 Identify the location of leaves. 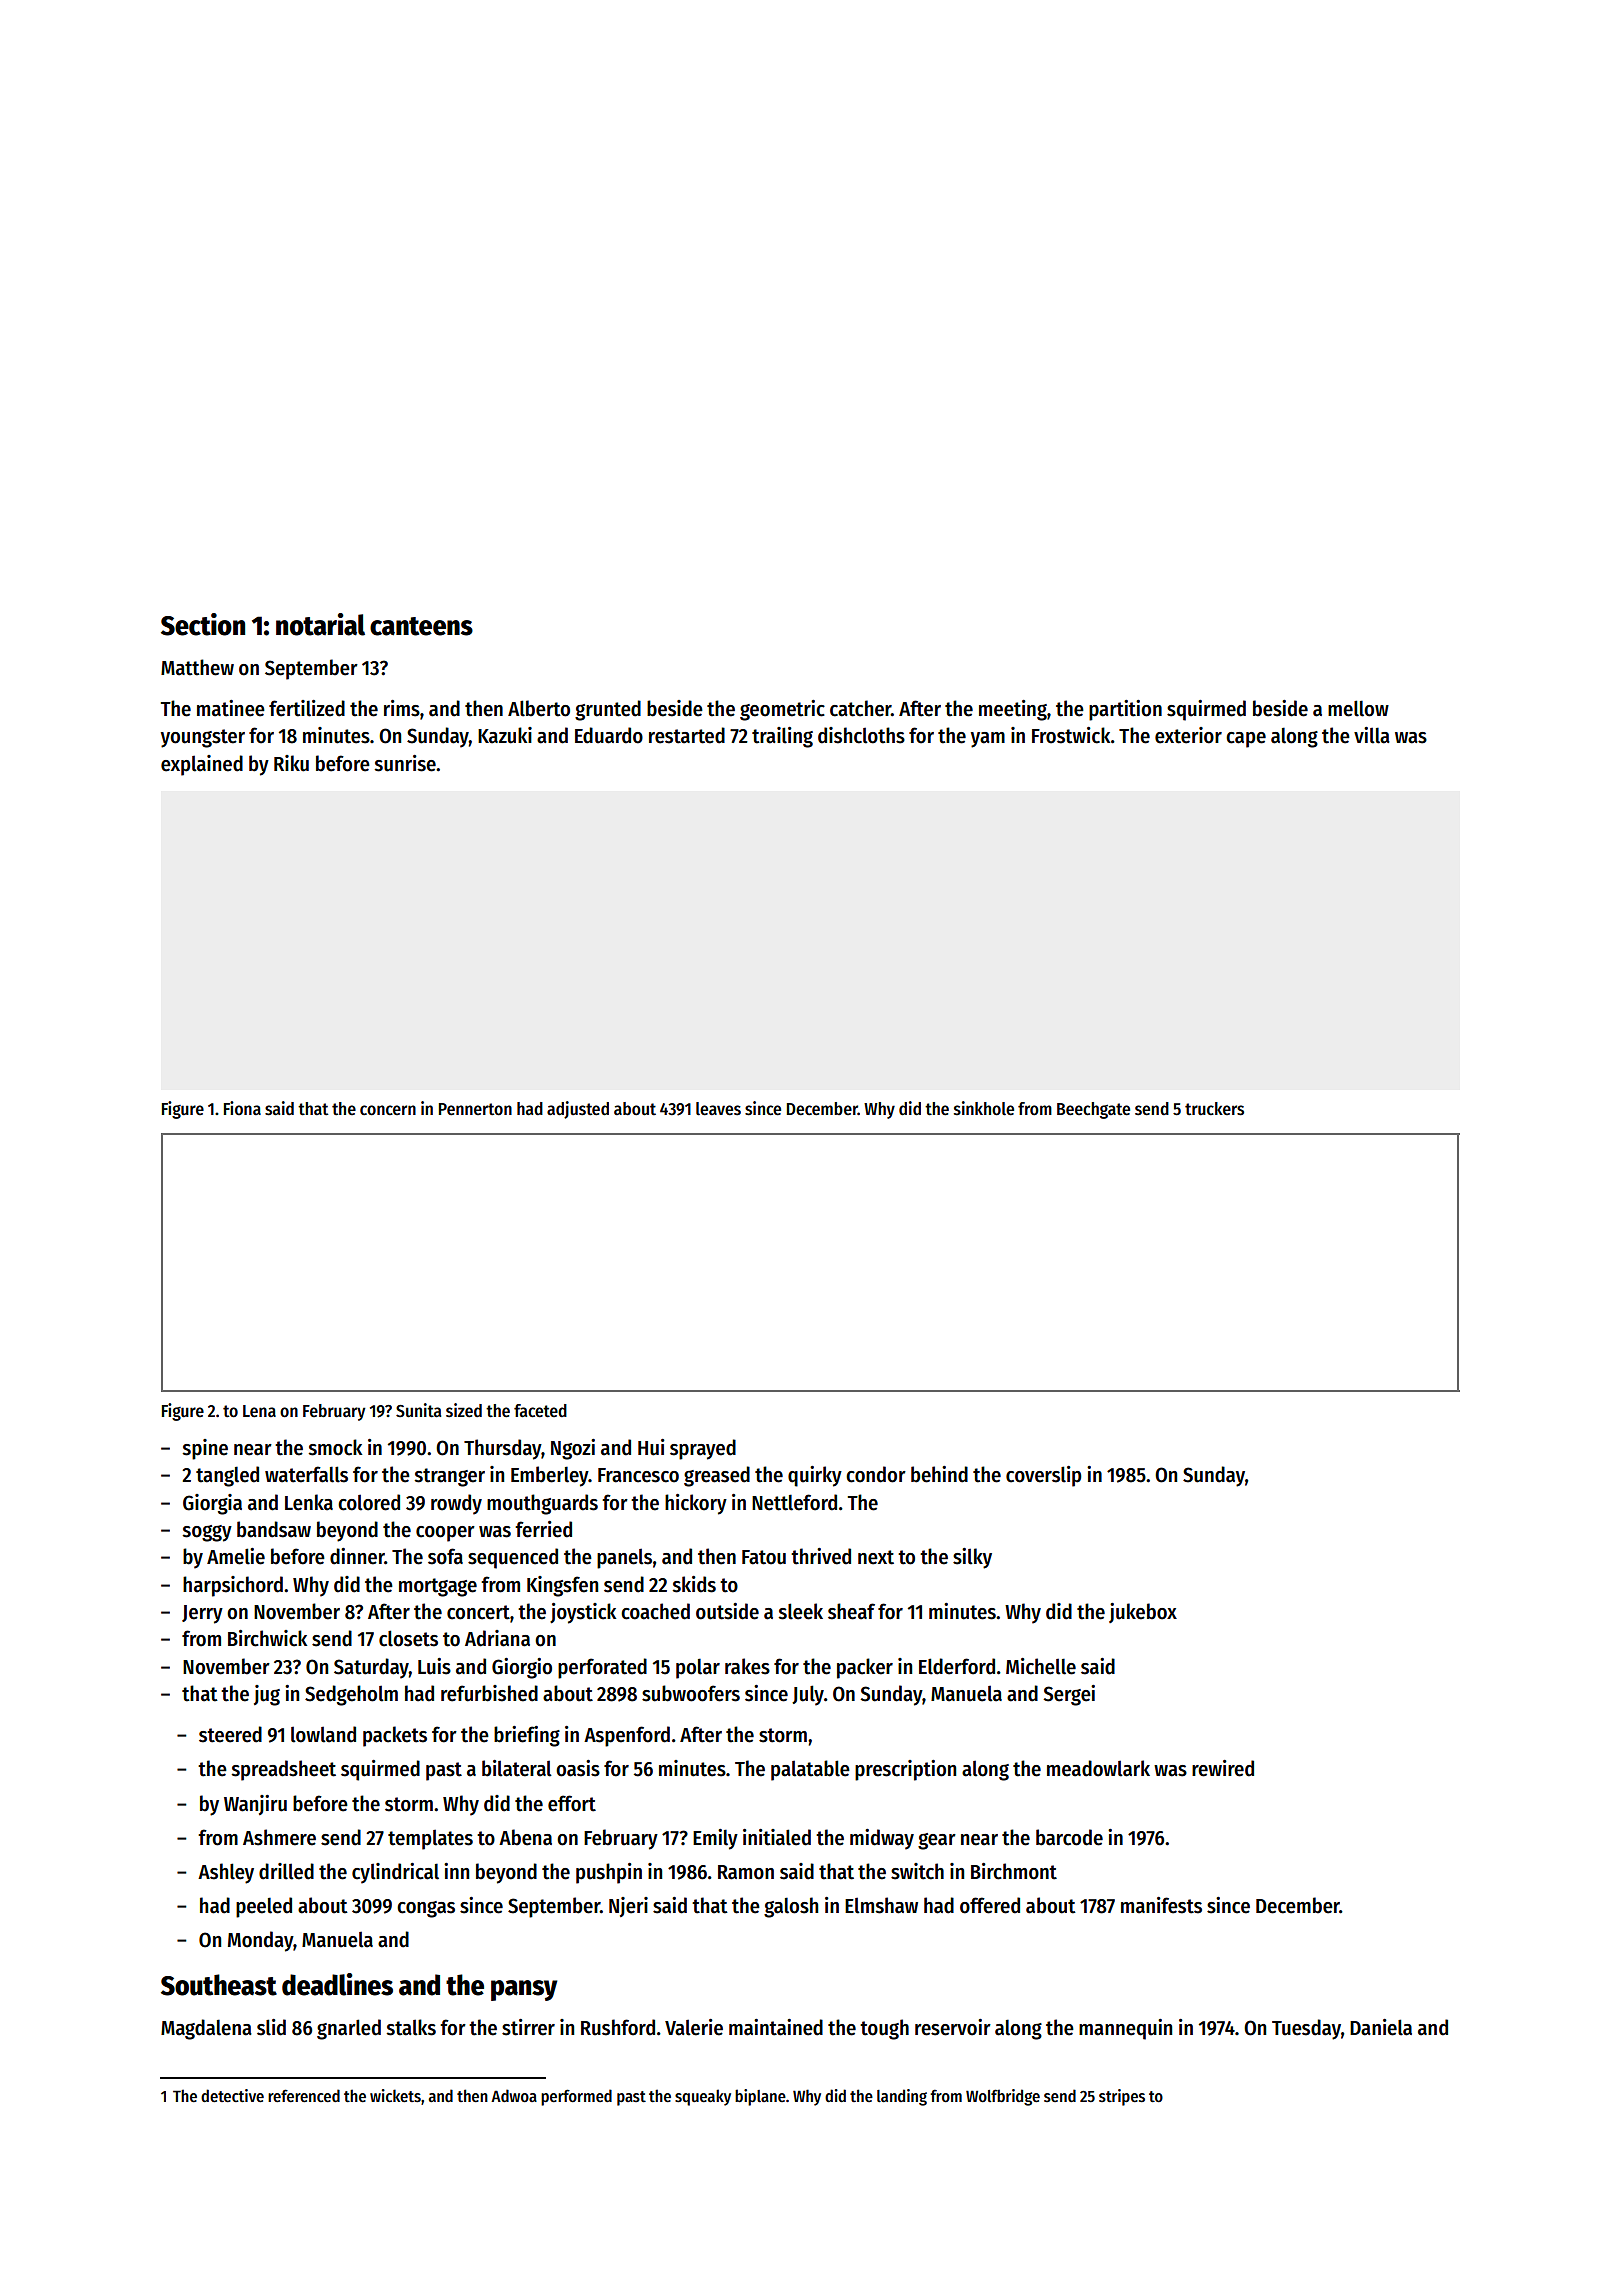
(718, 1109).
